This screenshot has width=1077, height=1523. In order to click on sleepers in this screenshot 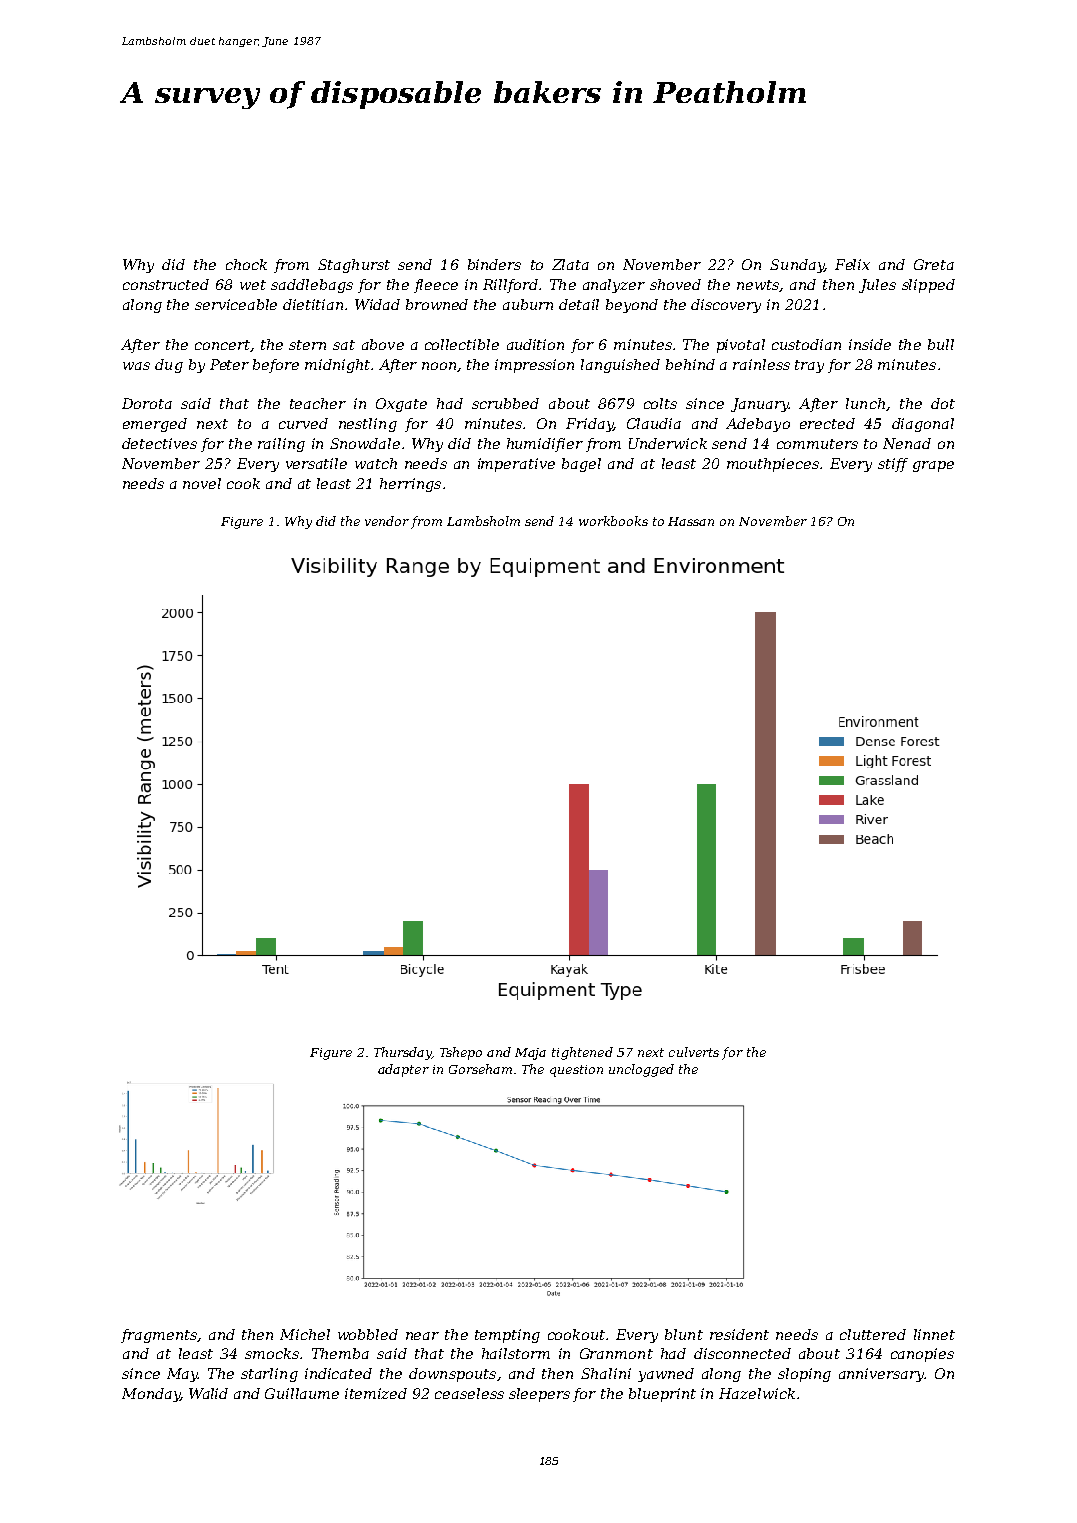, I will do `click(539, 1395)`.
